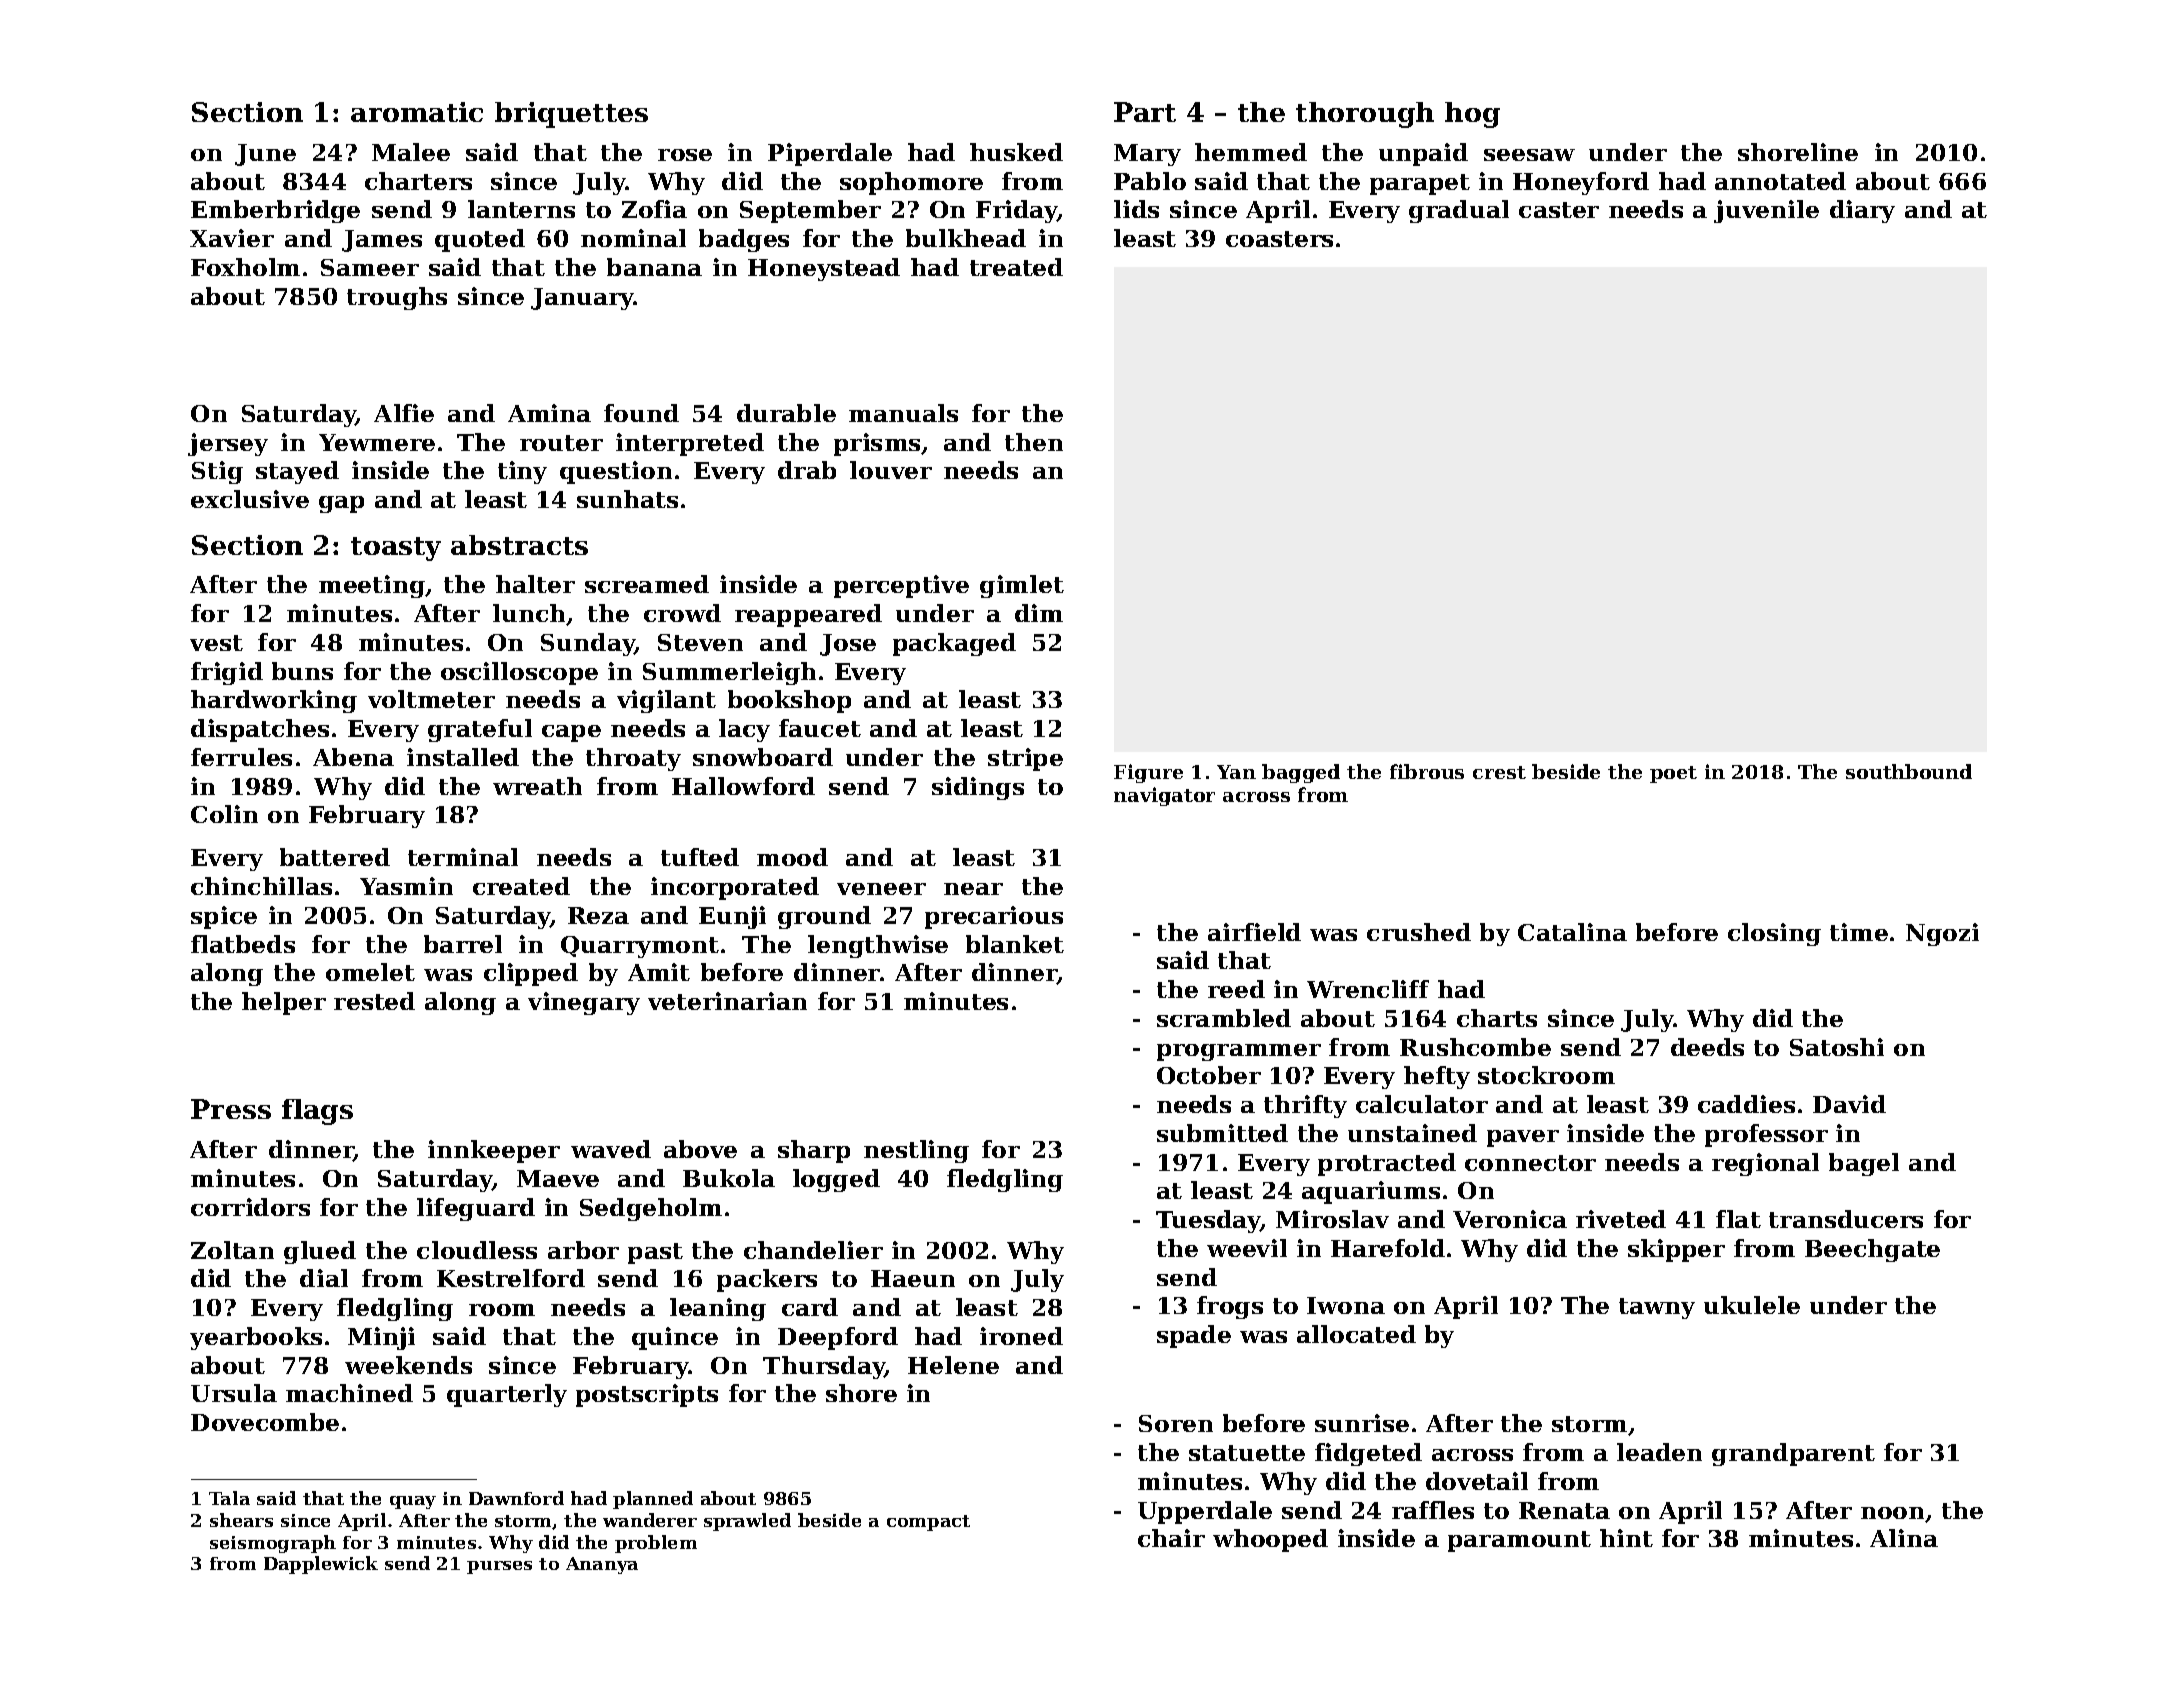 This document has height=1683, width=2178. What do you see at coordinates (954, 644) in the document?
I see `packaged` at bounding box center [954, 644].
